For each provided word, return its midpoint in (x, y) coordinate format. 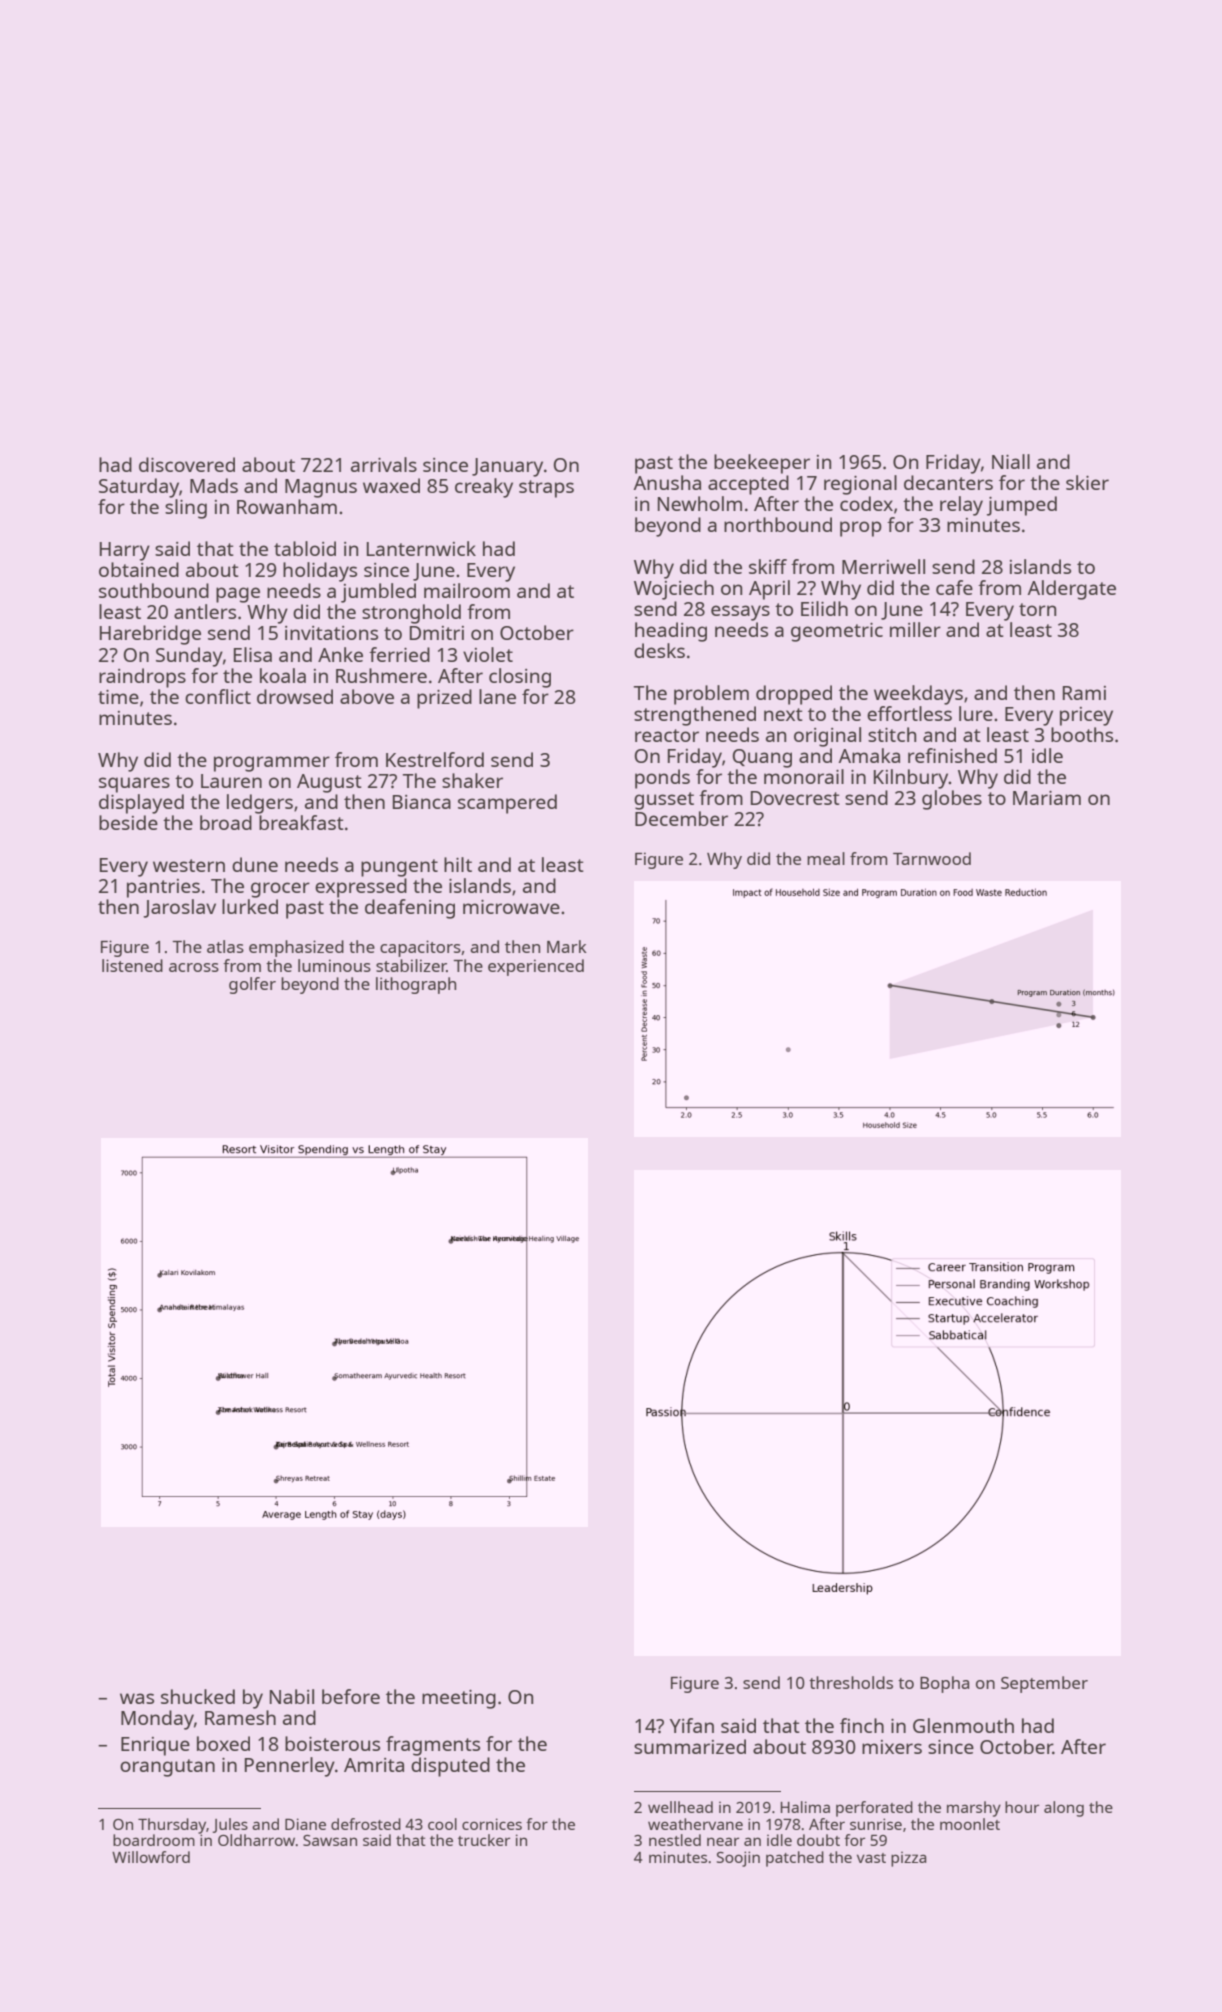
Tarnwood (932, 858)
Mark (567, 946)
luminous (334, 965)
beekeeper (762, 464)
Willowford (151, 1857)
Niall (1011, 461)
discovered (187, 464)
